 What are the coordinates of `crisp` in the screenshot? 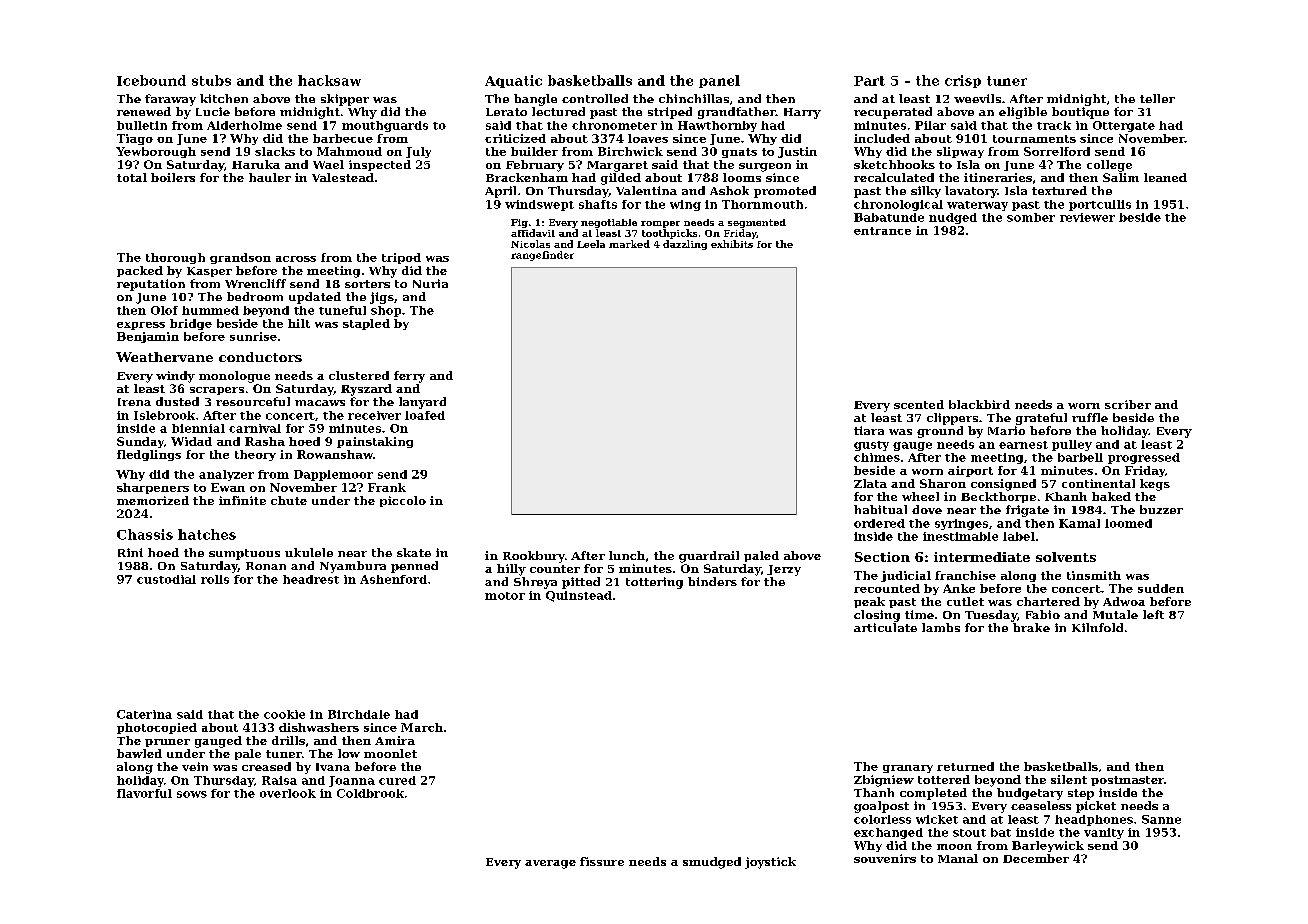 It's located at (963, 81).
